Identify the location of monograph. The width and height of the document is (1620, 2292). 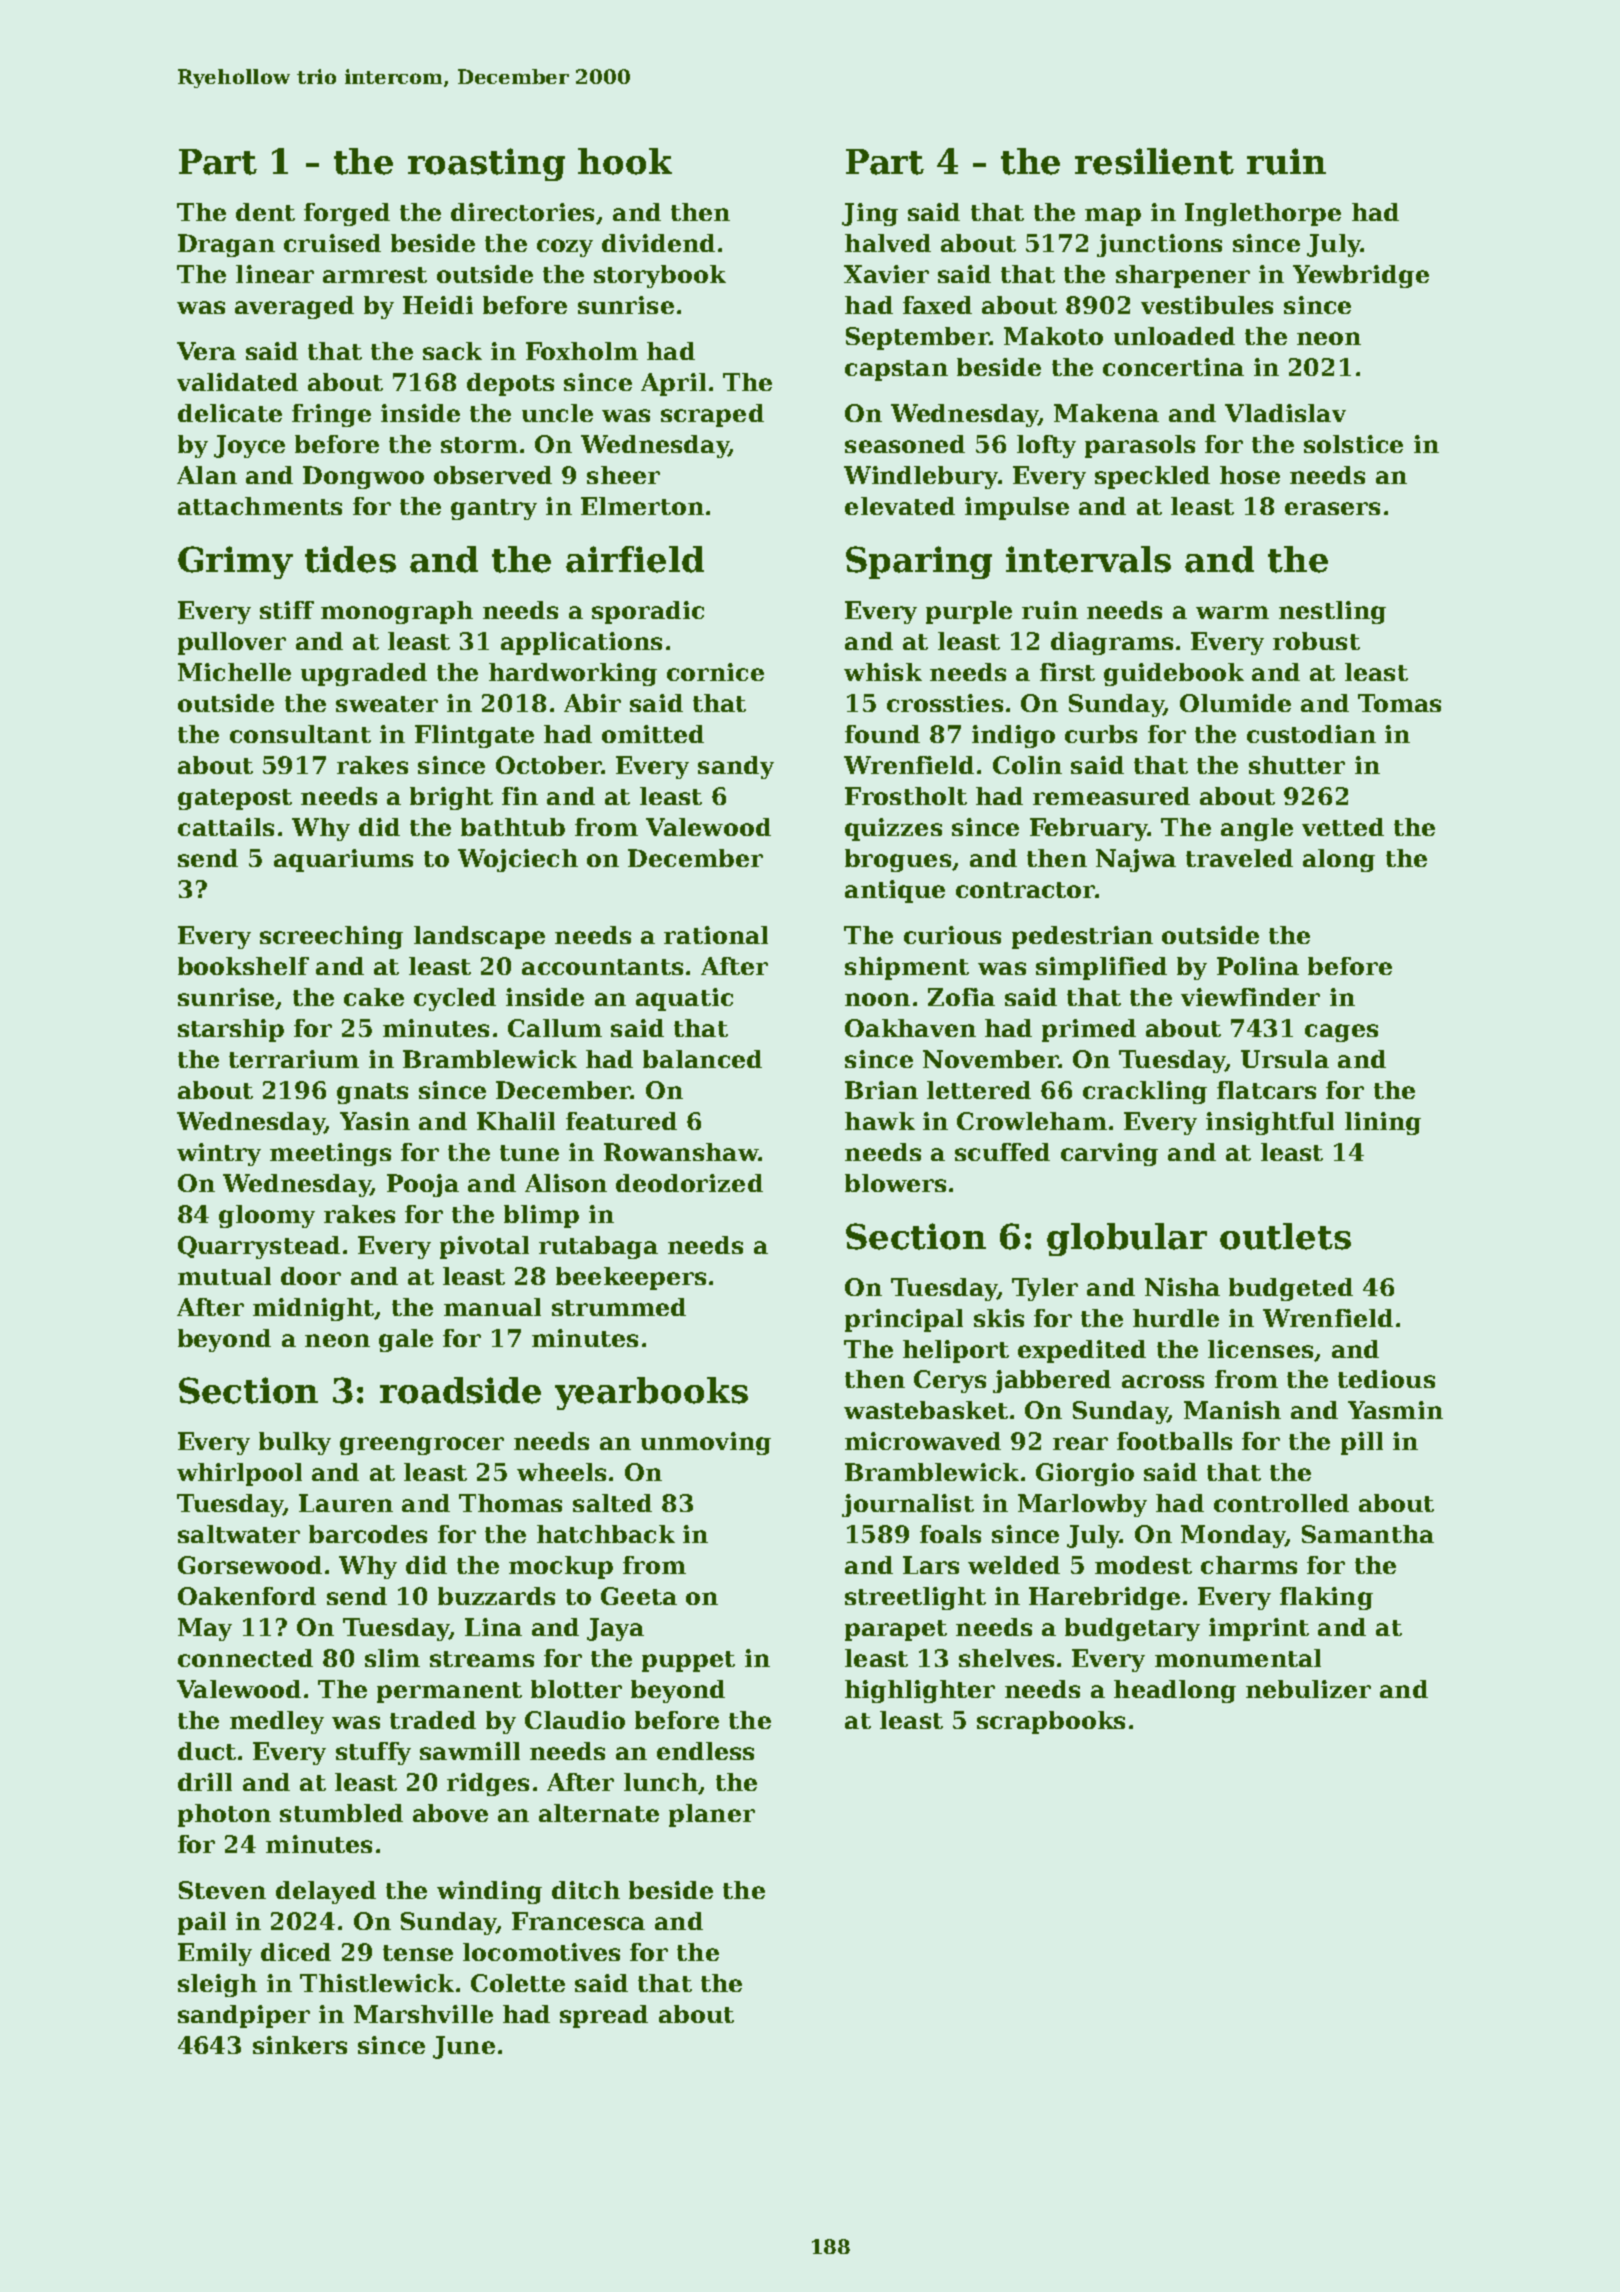
(397, 612).
